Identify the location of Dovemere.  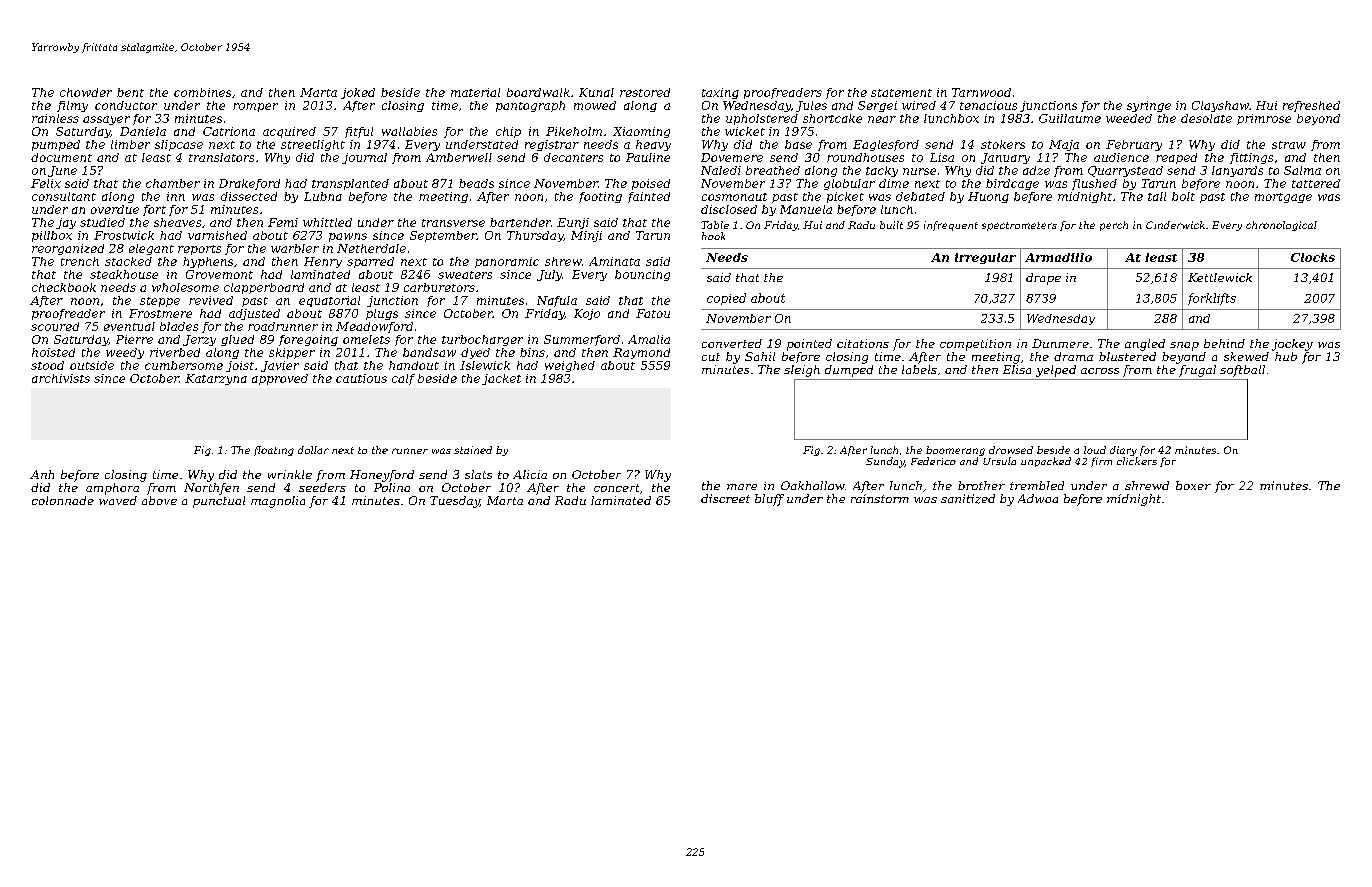
(732, 157).
